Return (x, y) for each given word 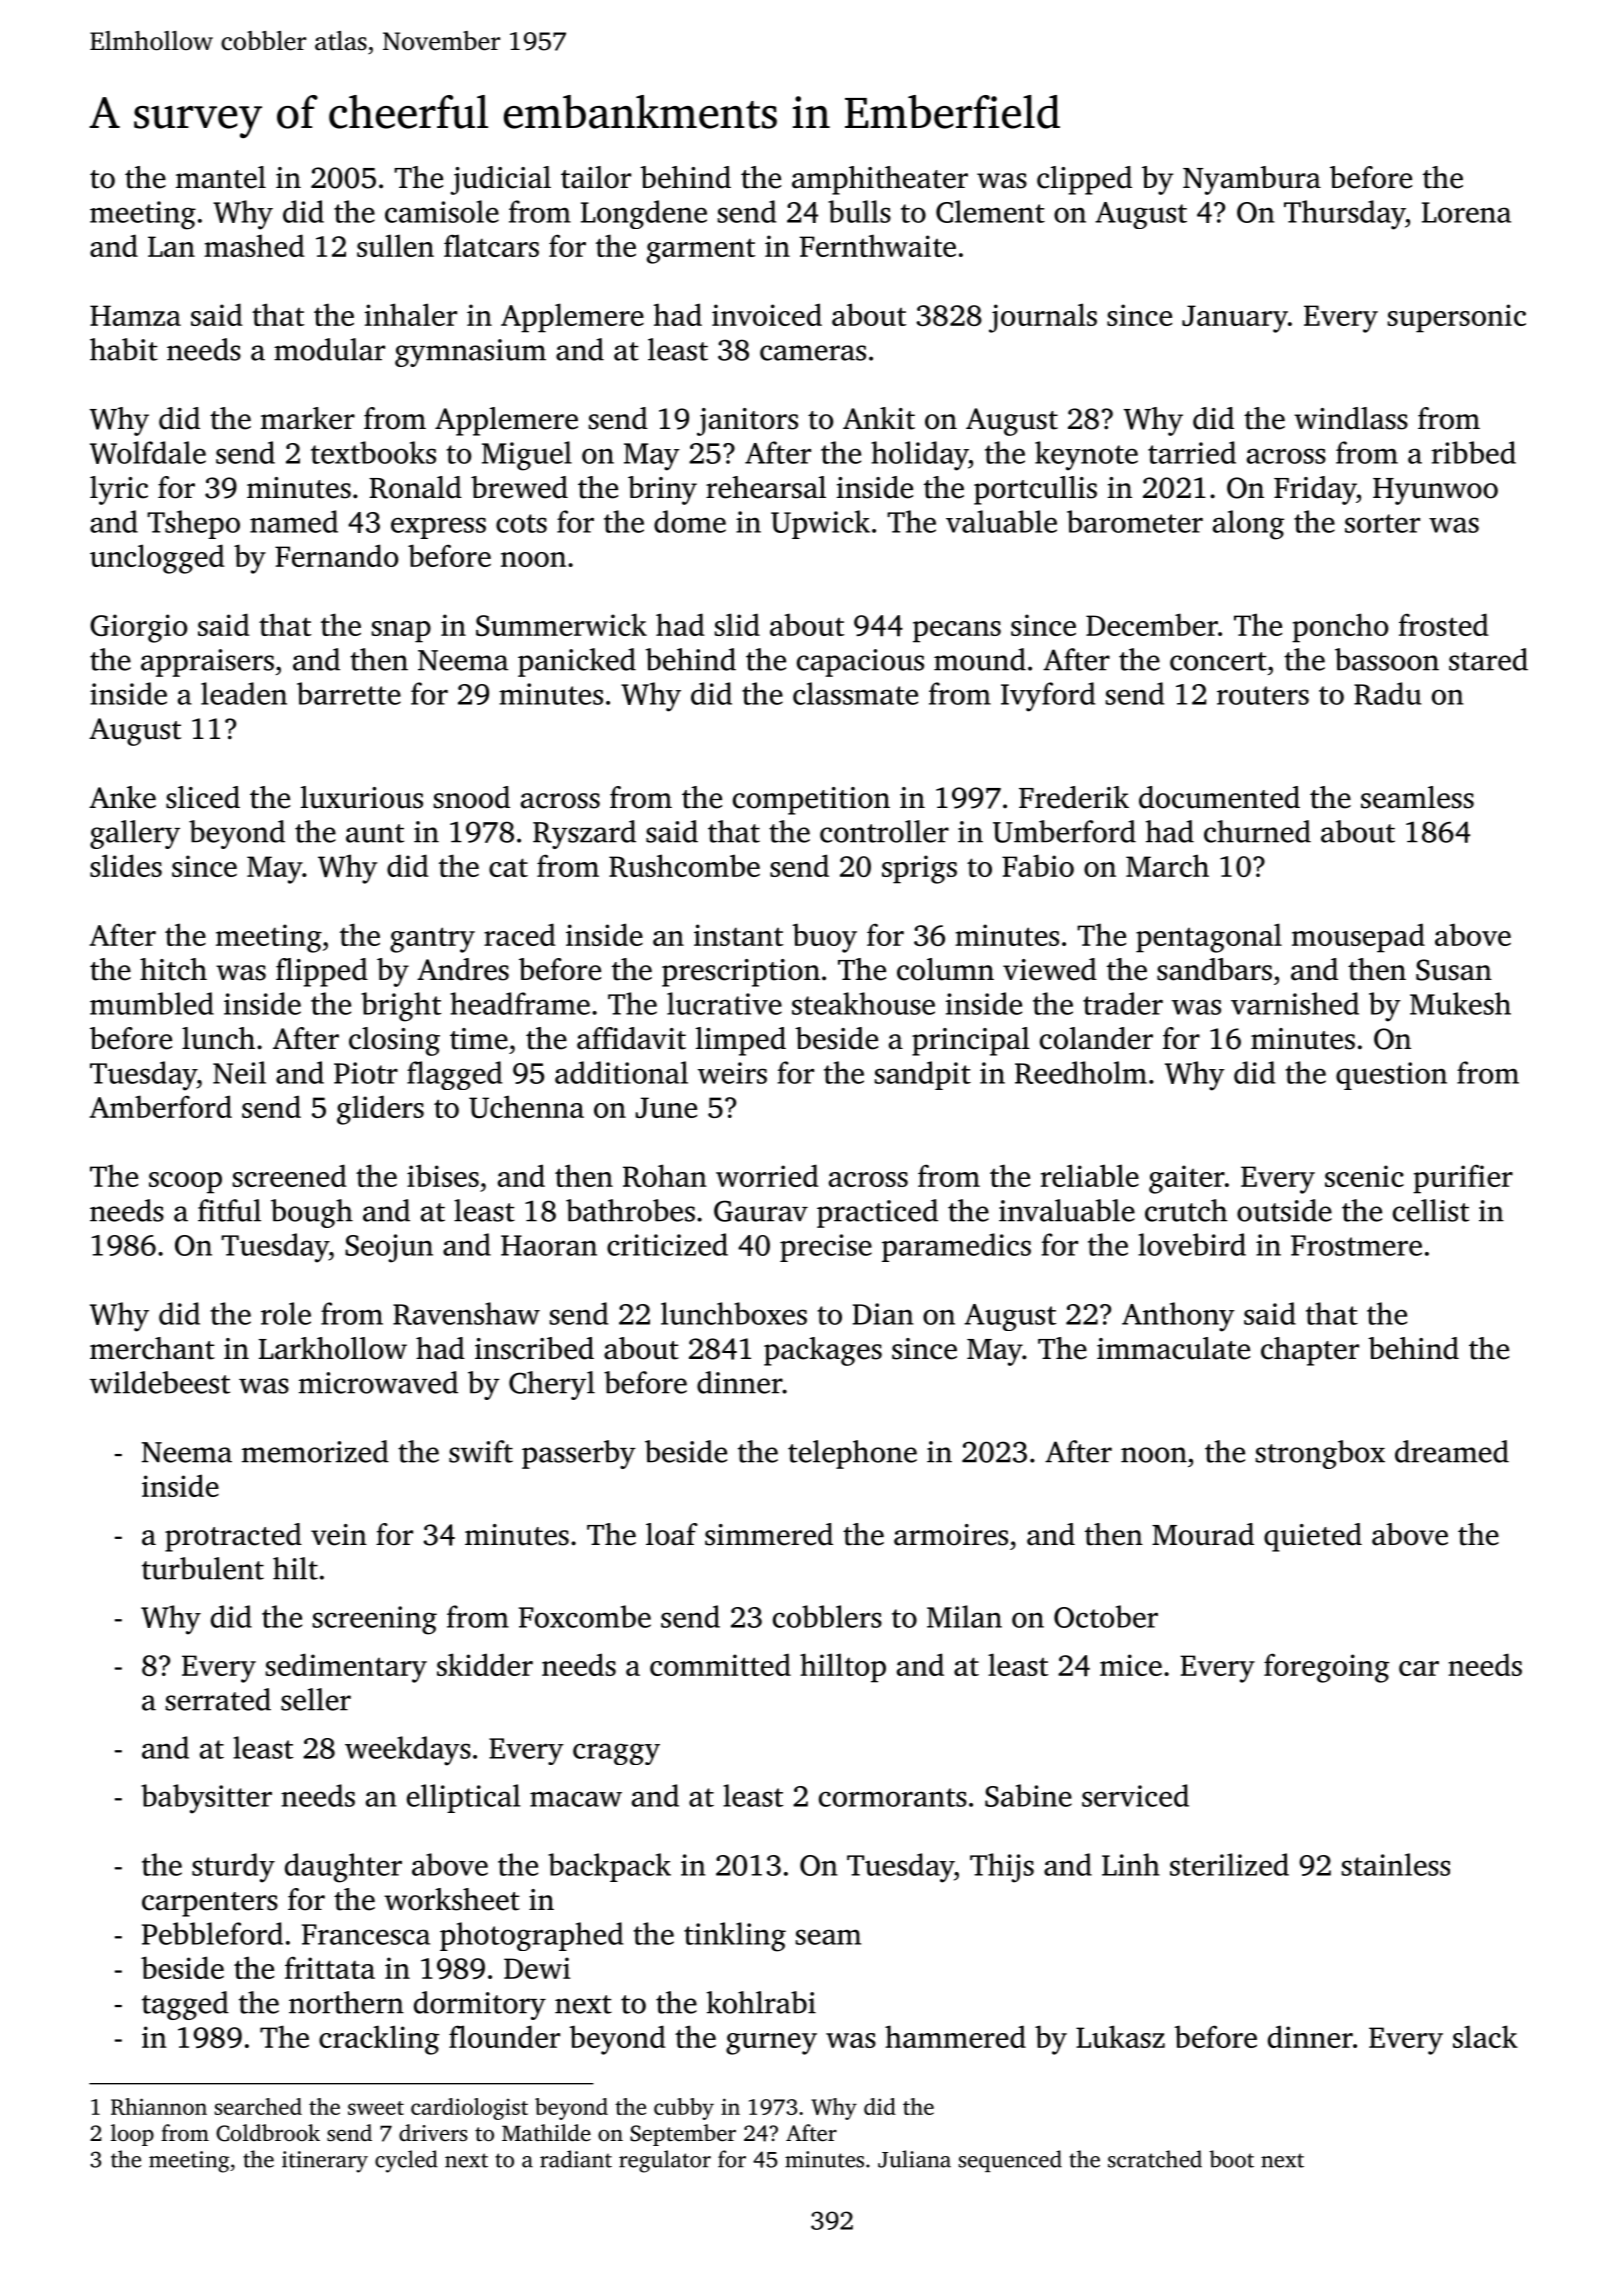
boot (1231, 2159)
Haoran (549, 1245)
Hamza (135, 315)
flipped (322, 972)
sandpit (923, 1075)
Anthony (1178, 1317)
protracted (233, 1537)
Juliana (914, 2159)
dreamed (1452, 1451)
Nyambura (1252, 180)
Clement (990, 211)
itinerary (325, 2162)
